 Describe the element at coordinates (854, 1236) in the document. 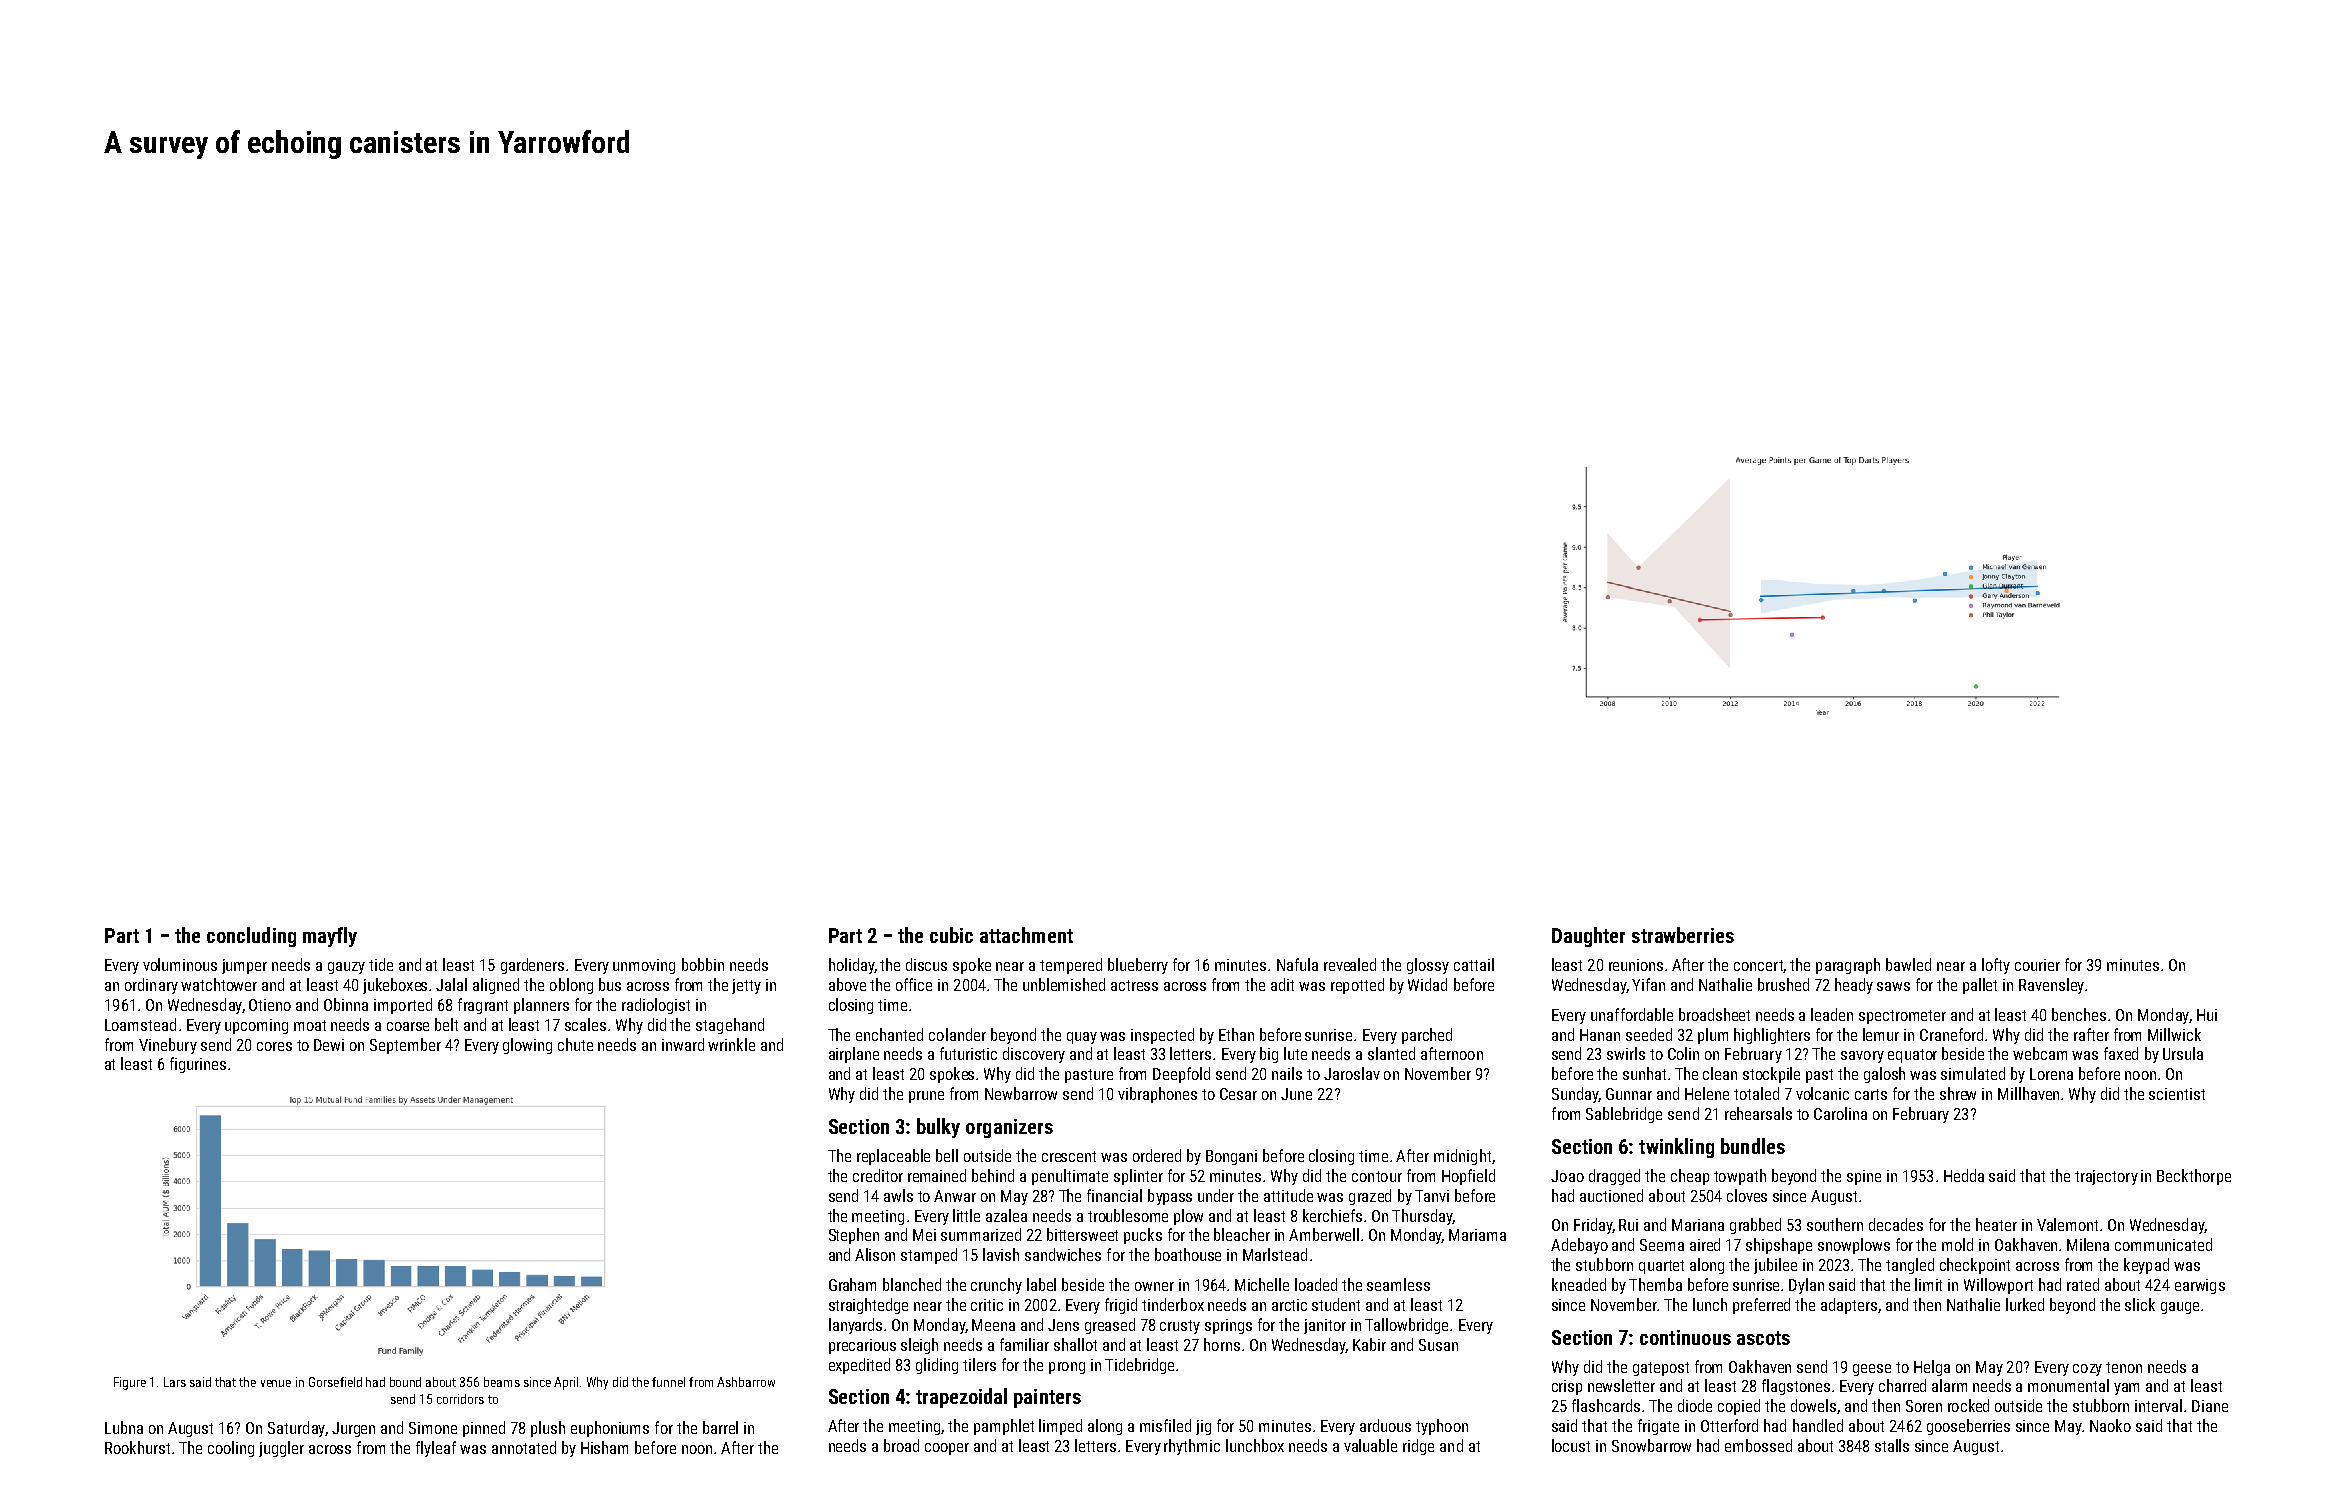

I see `Stephen` at that location.
